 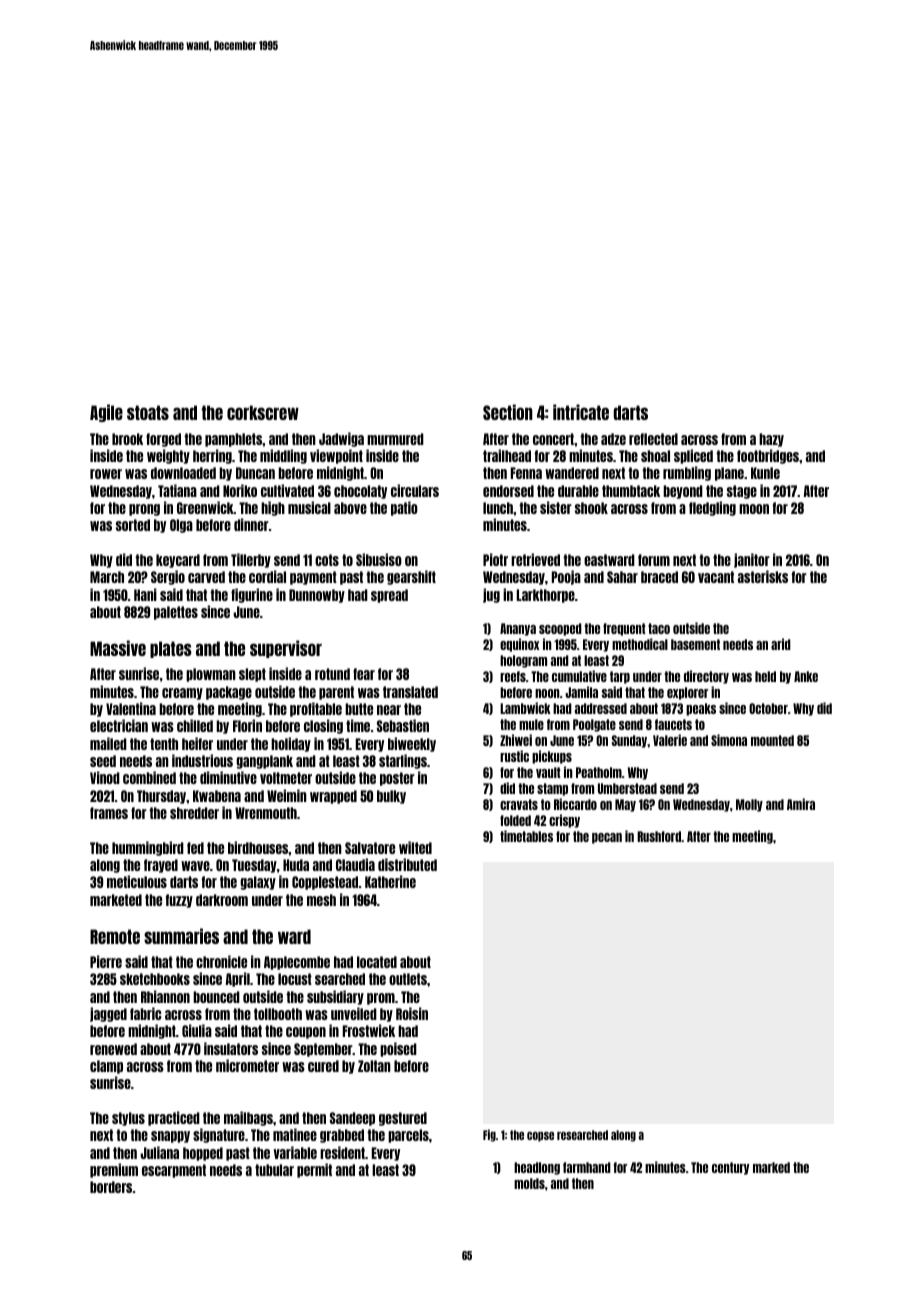 I want to click on rustic, so click(x=514, y=756).
